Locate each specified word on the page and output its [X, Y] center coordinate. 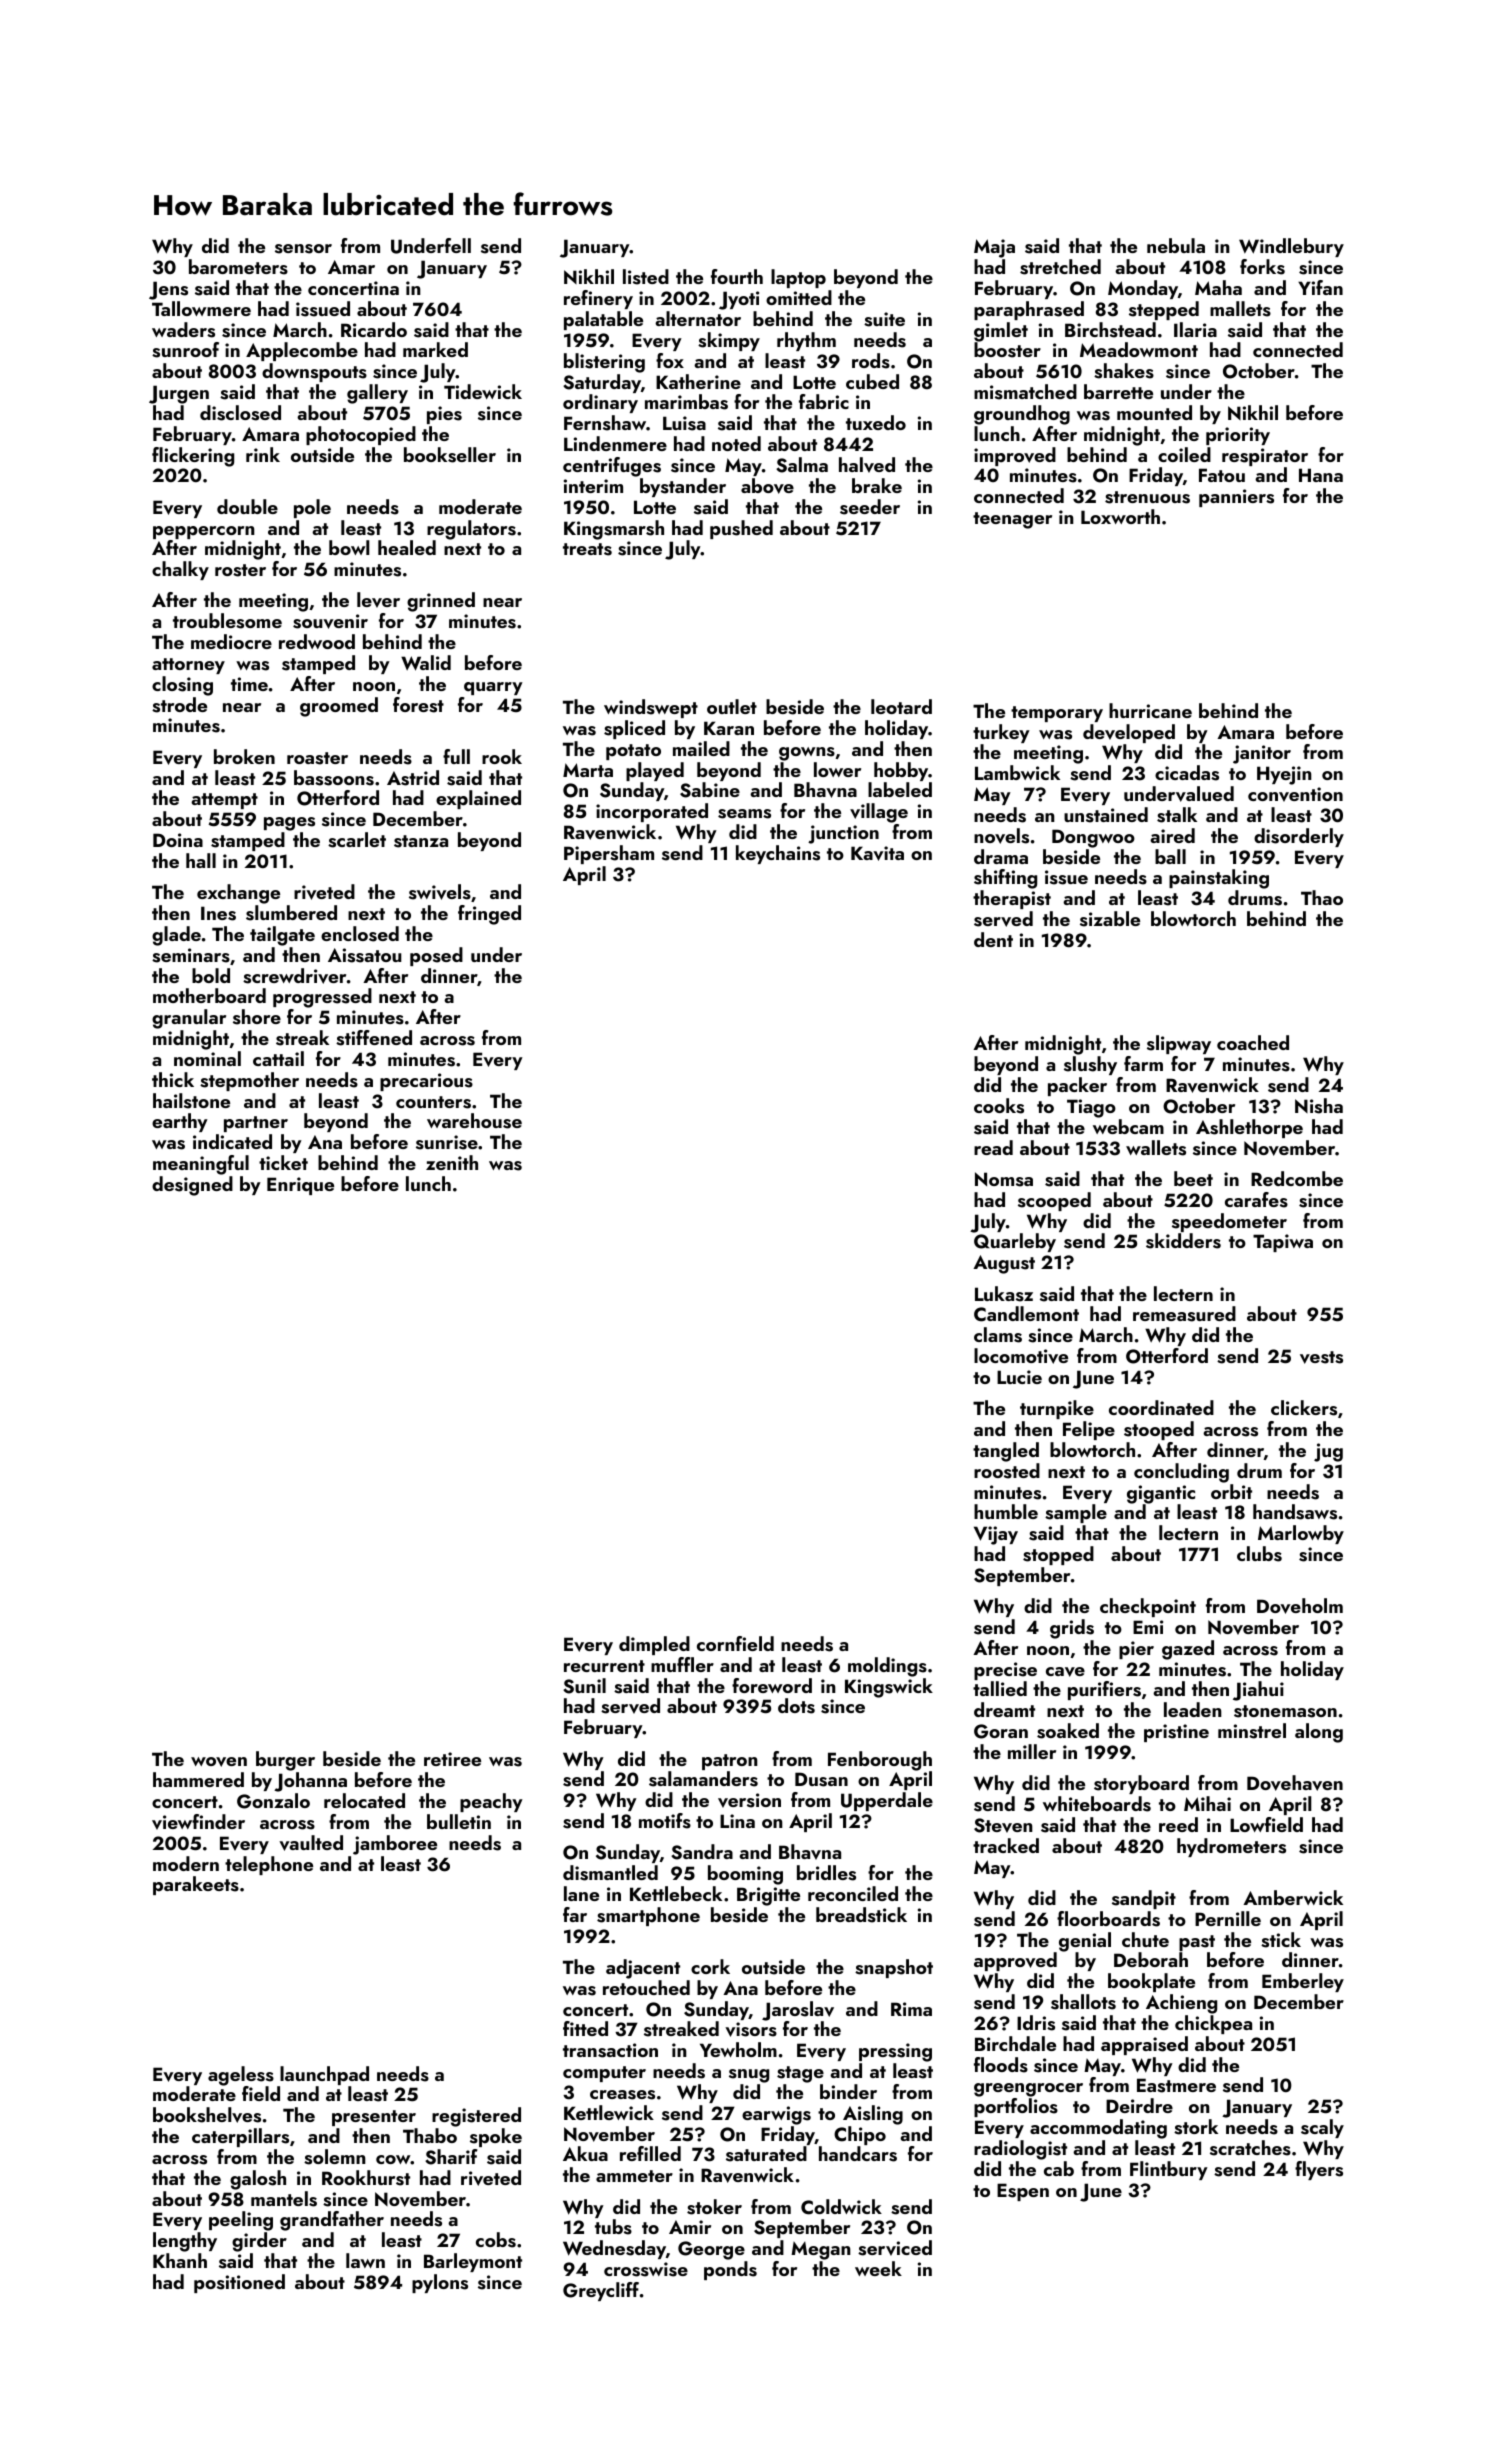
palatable [603, 320]
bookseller [450, 455]
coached [1253, 1042]
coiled [1184, 454]
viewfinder [198, 1822]
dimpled [654, 1645]
